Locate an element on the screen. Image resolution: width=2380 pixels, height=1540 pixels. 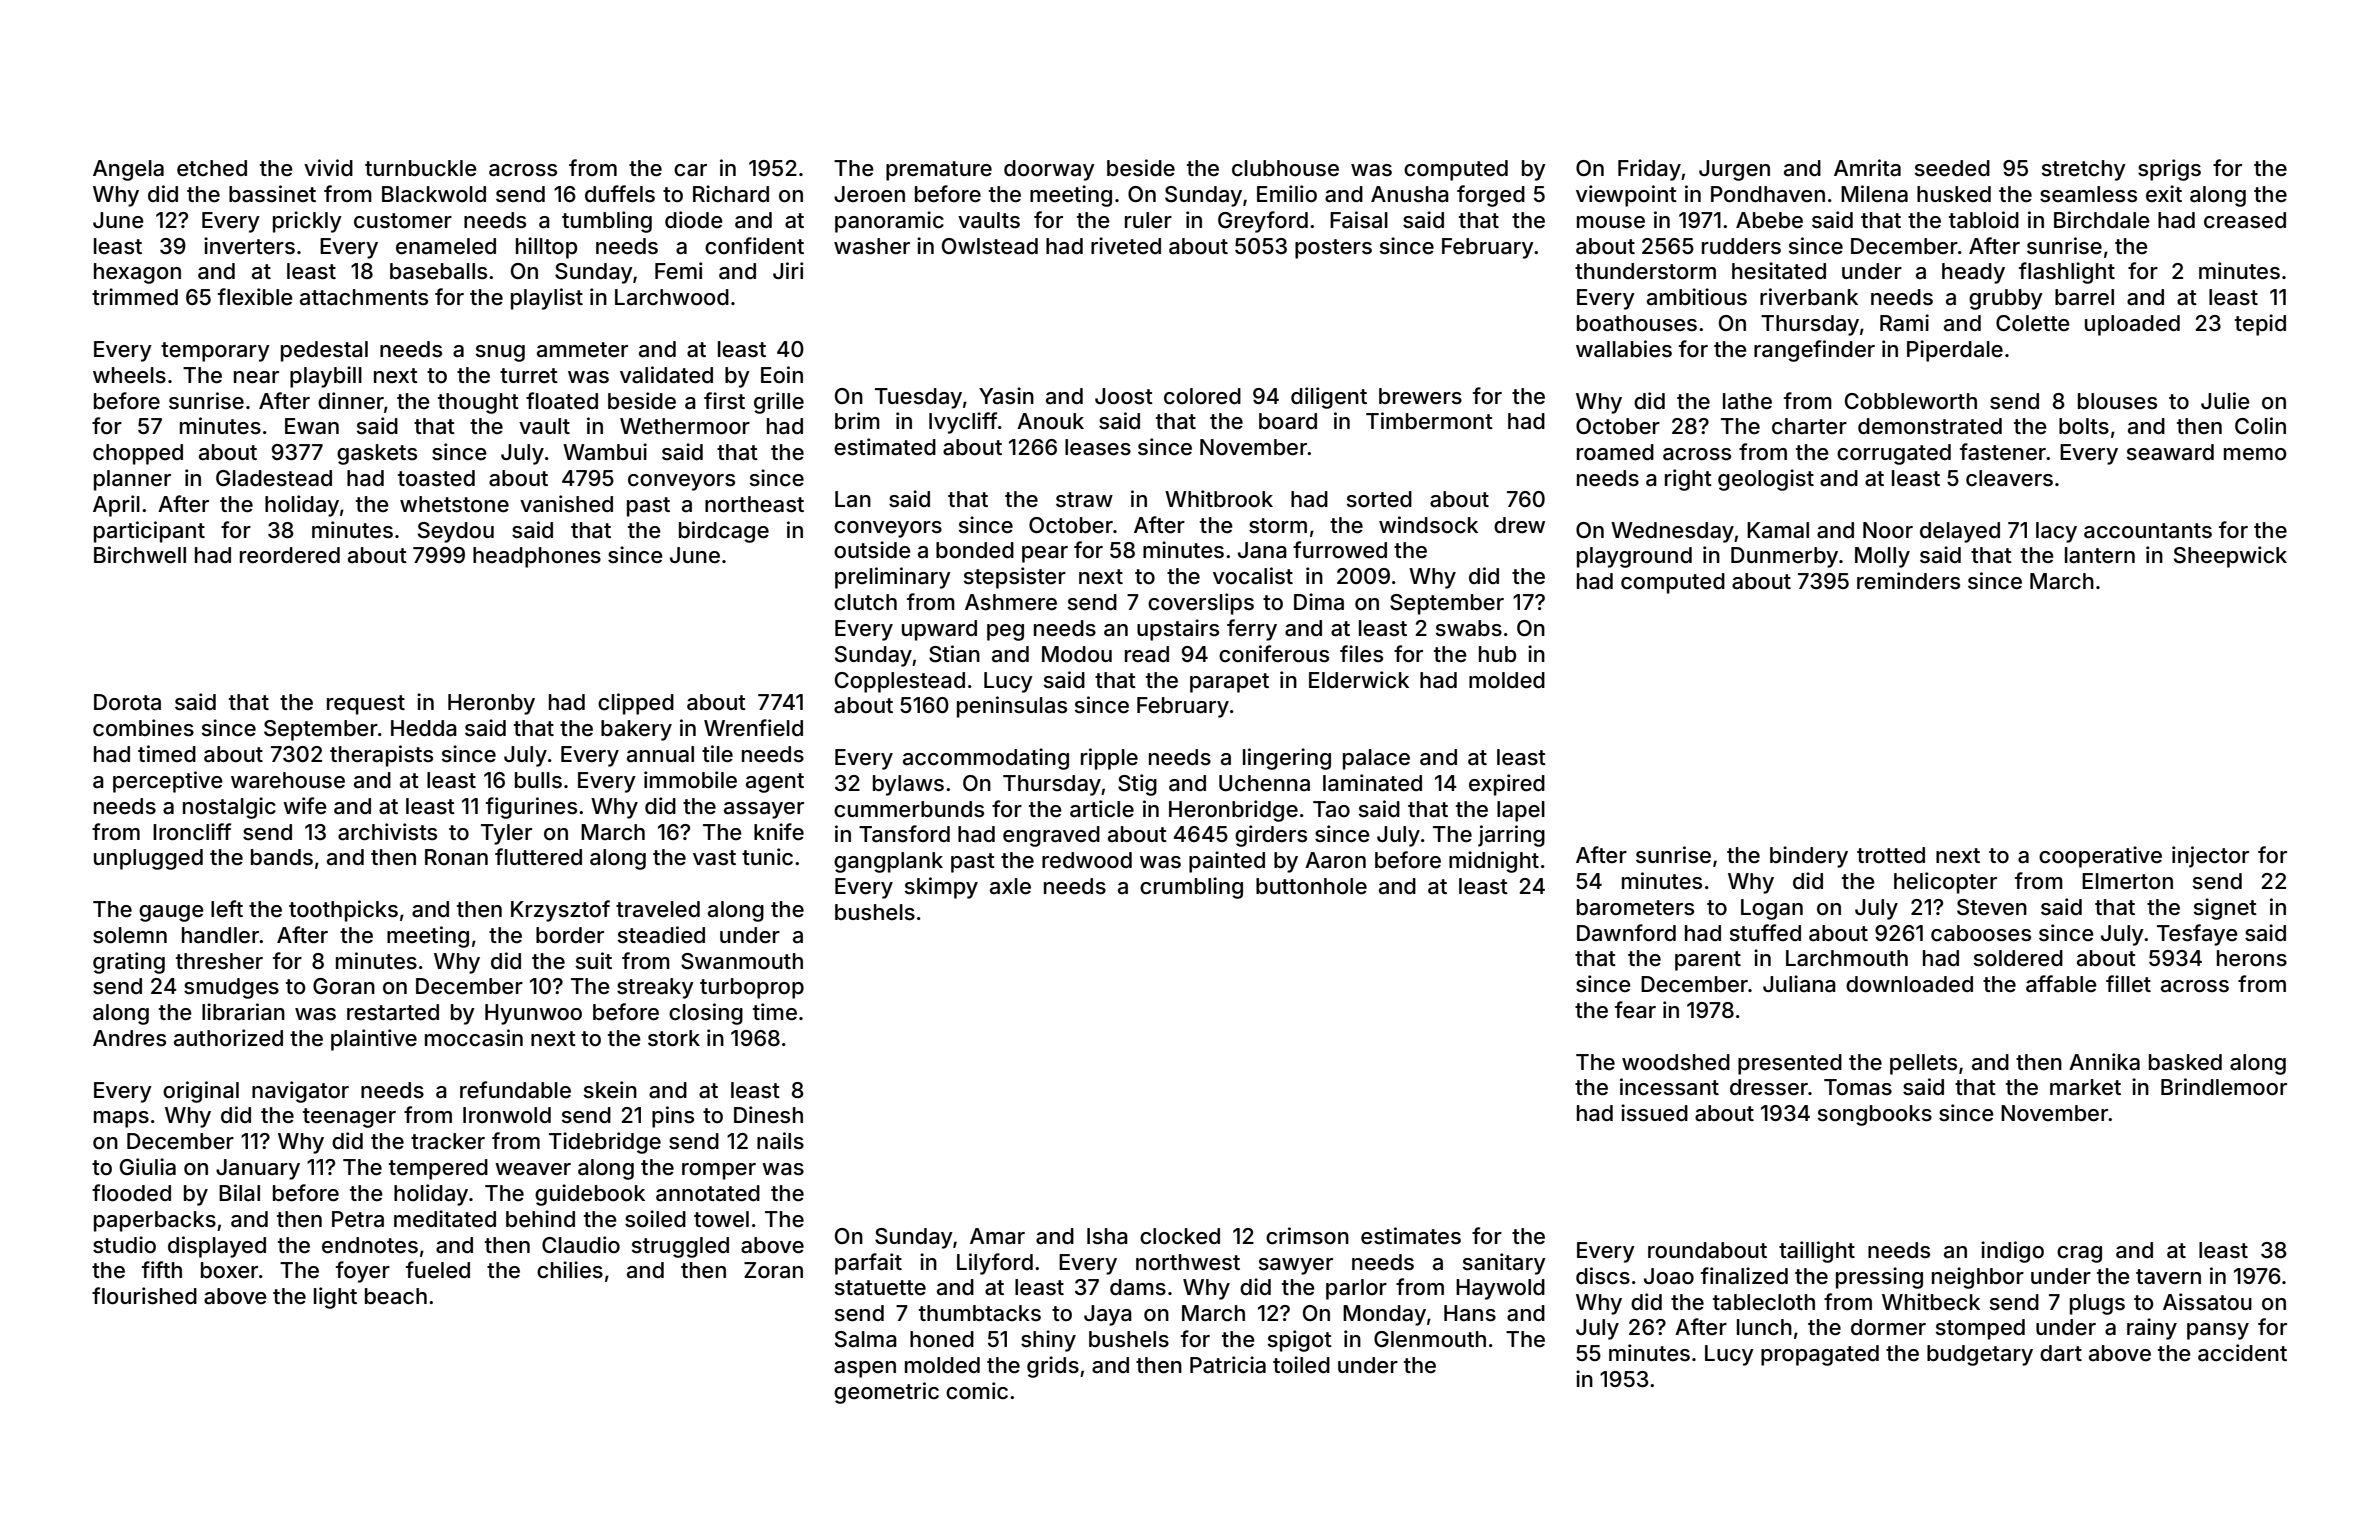
sprigs is located at coordinates (2169, 170).
